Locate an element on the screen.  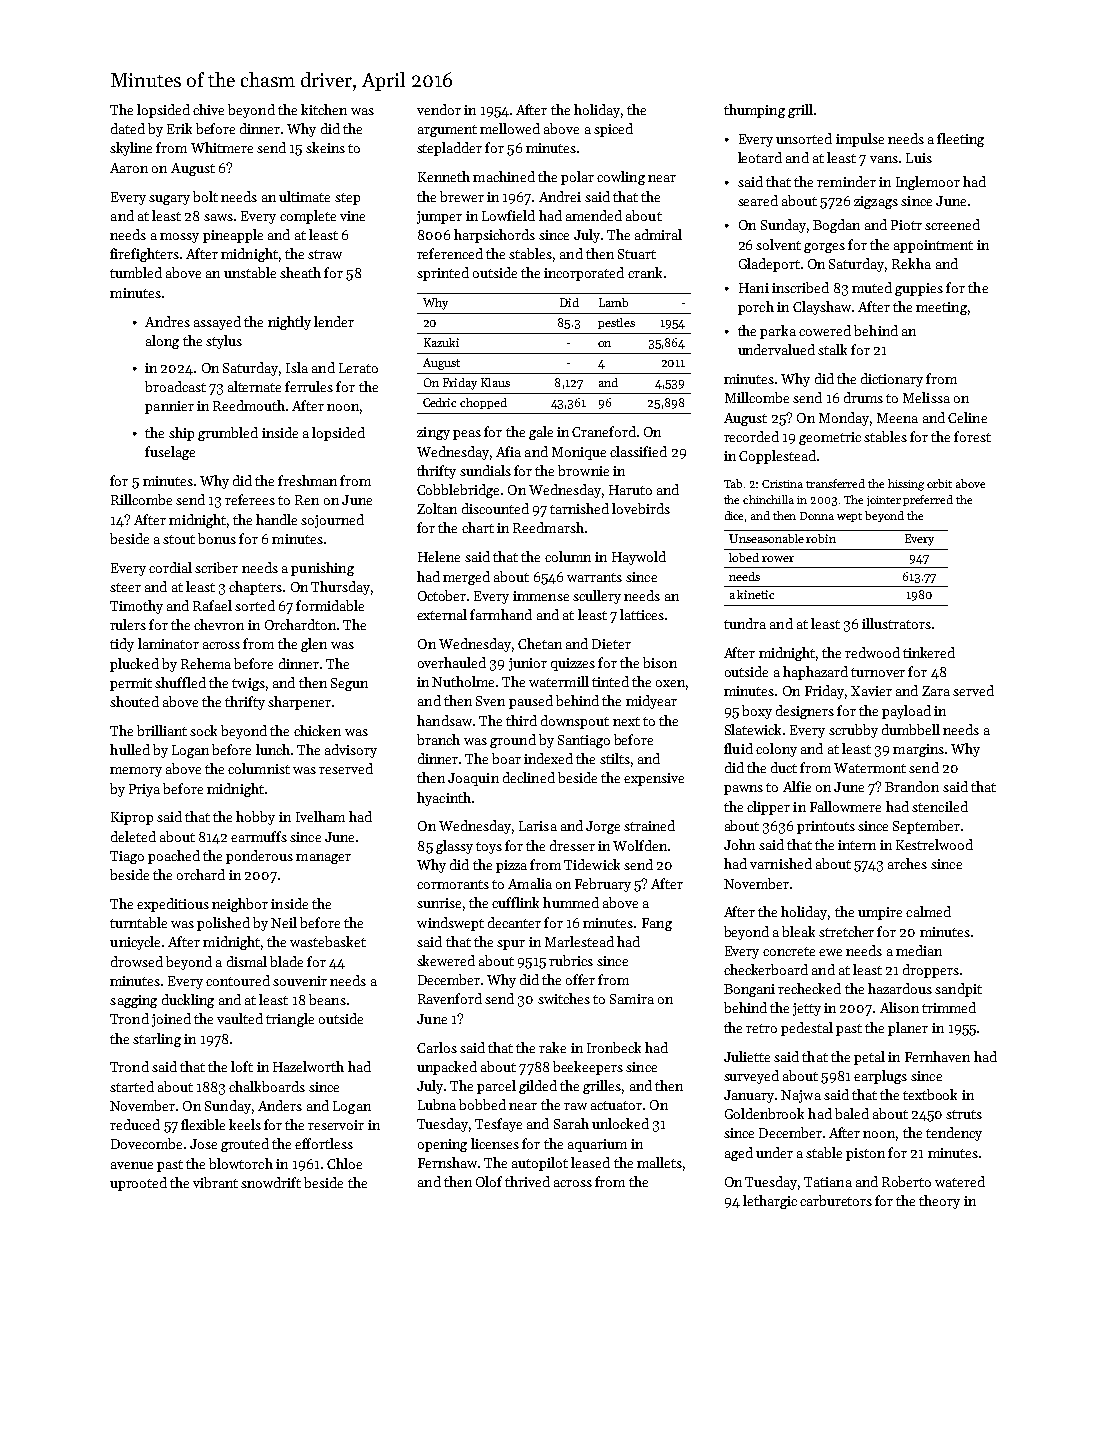
Fang is located at coordinates (657, 924).
